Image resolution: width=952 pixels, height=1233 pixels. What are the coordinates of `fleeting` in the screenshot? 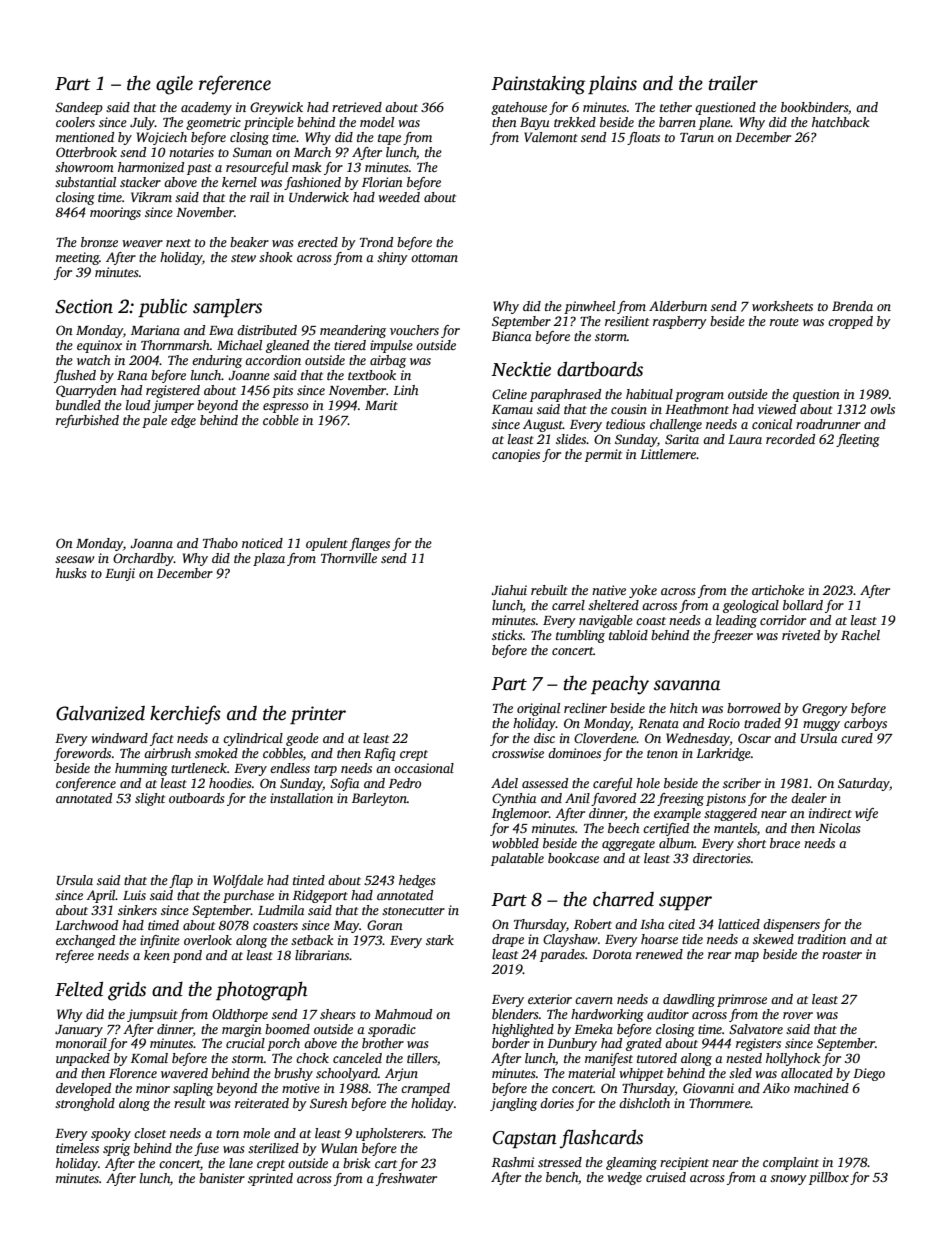 It's located at (858, 440).
